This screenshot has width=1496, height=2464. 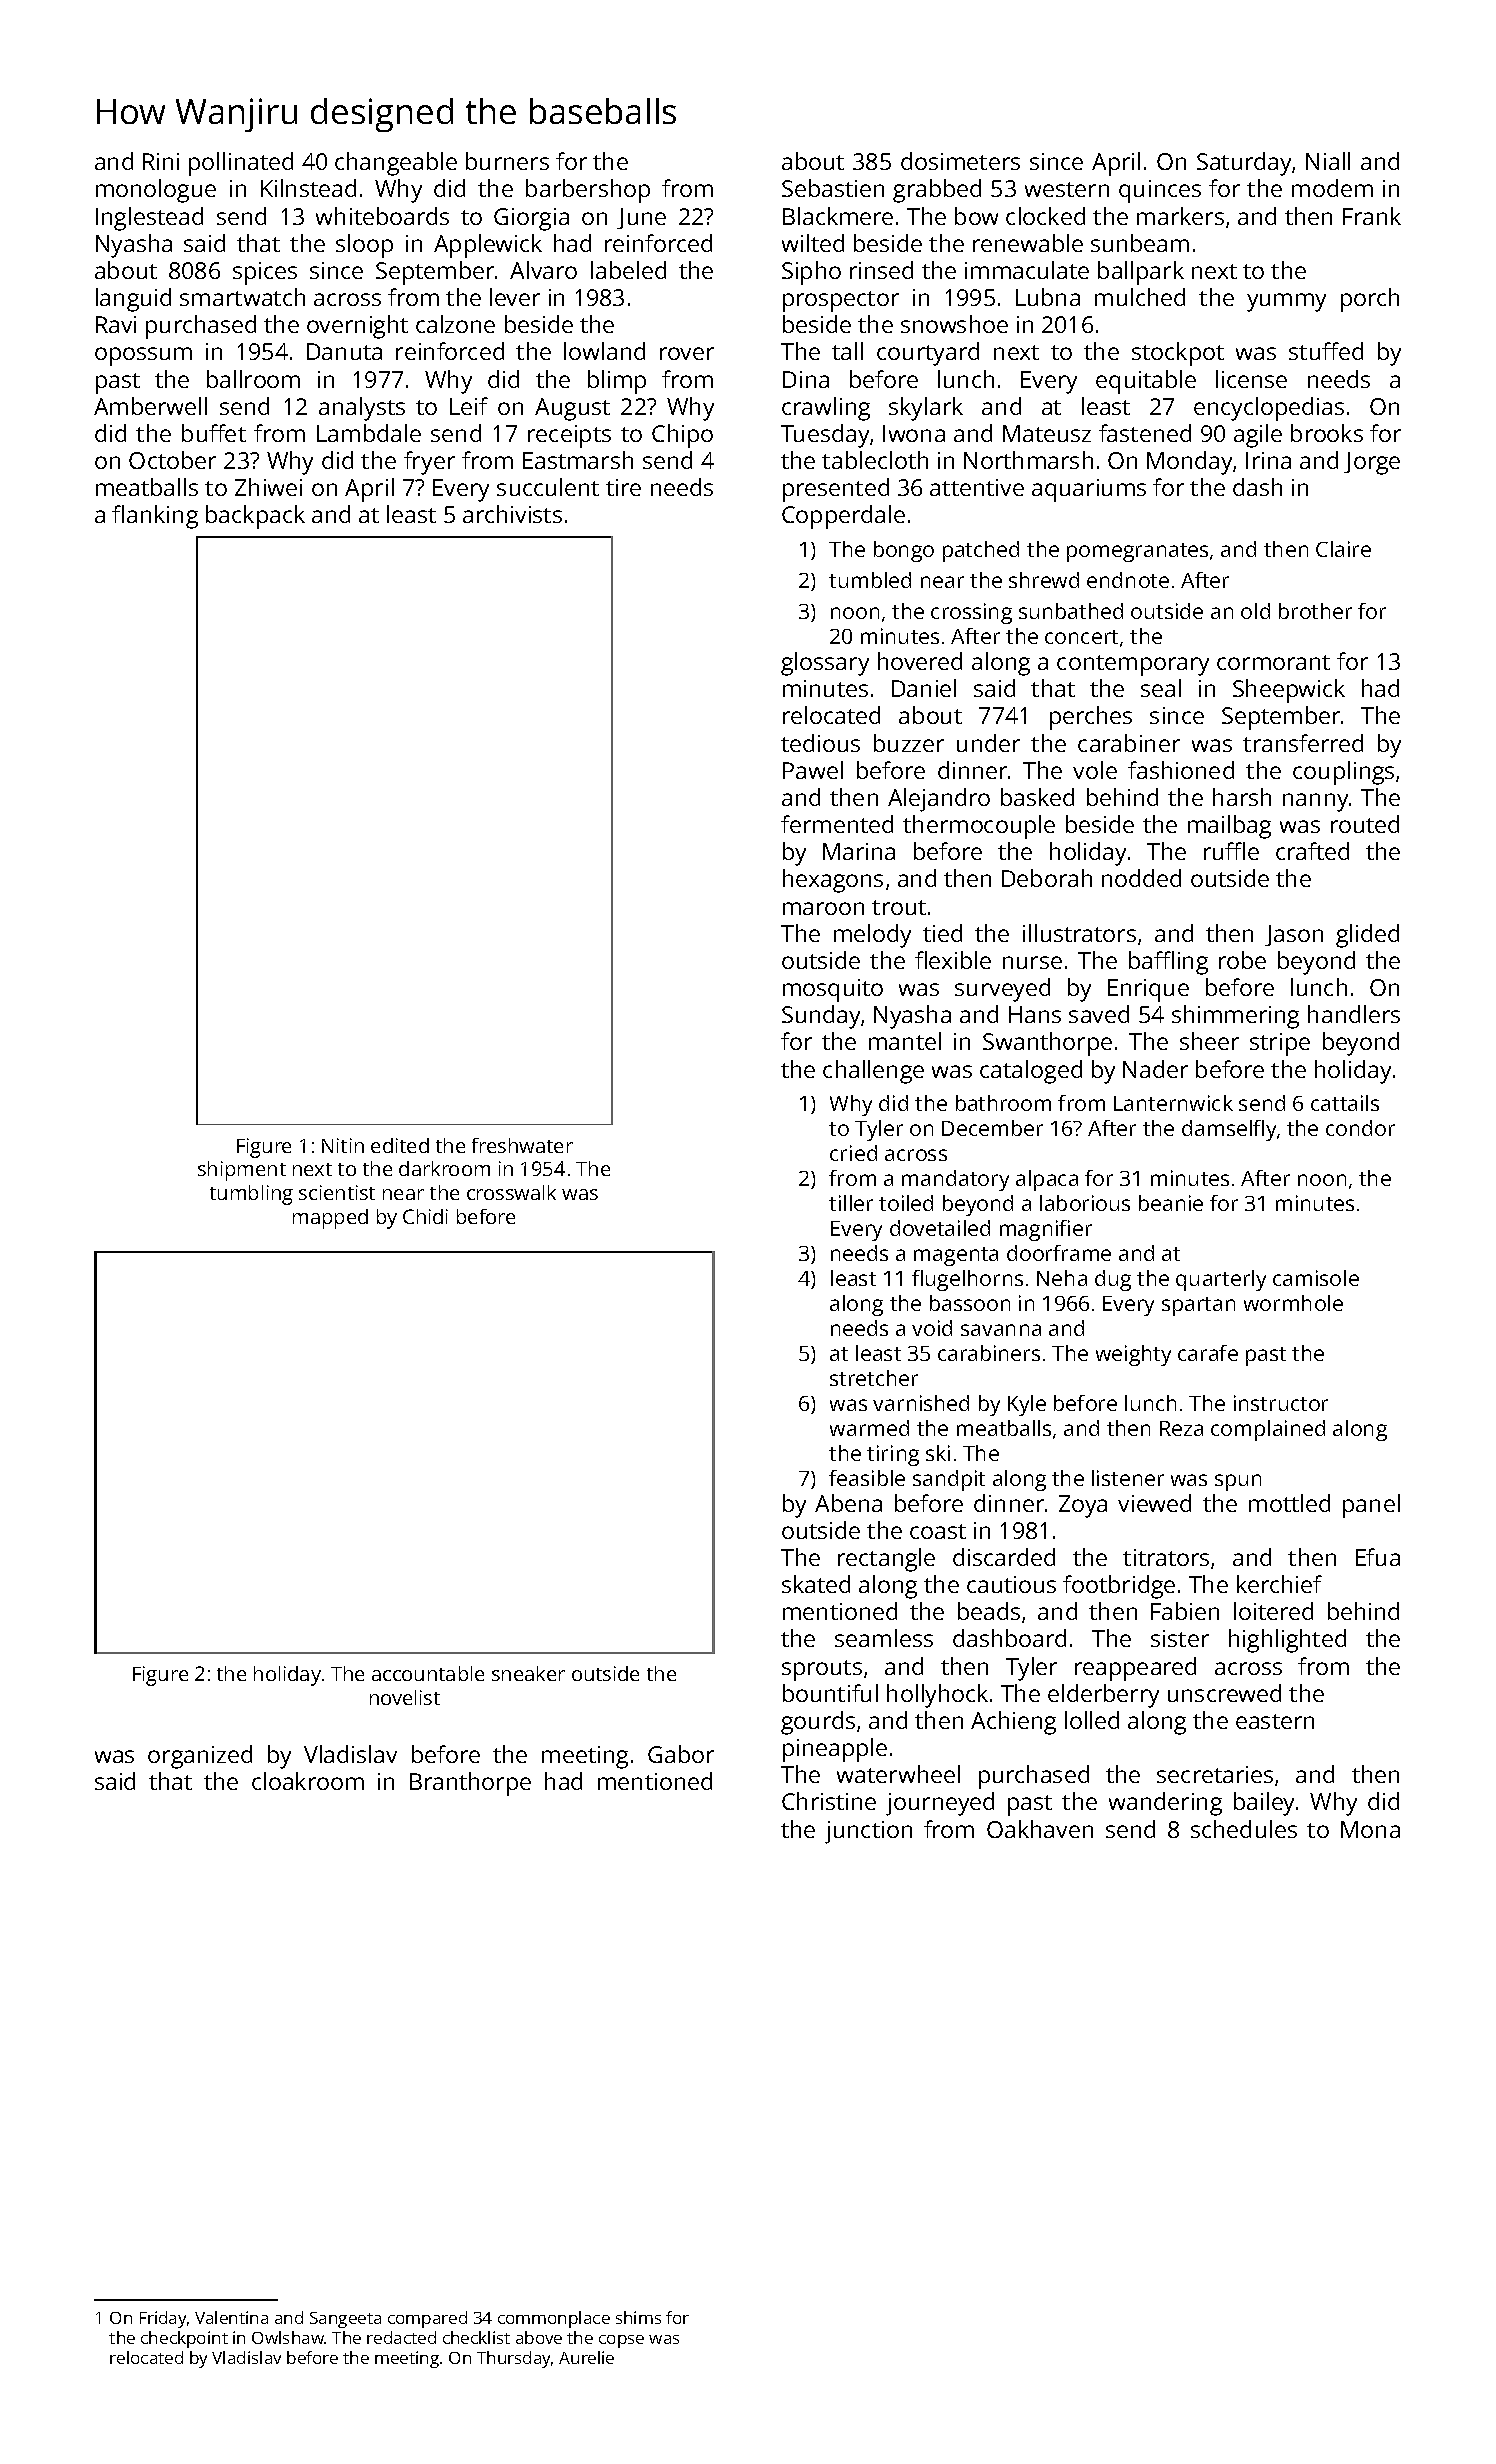 What do you see at coordinates (853, 1153) in the screenshot?
I see `cried` at bounding box center [853, 1153].
